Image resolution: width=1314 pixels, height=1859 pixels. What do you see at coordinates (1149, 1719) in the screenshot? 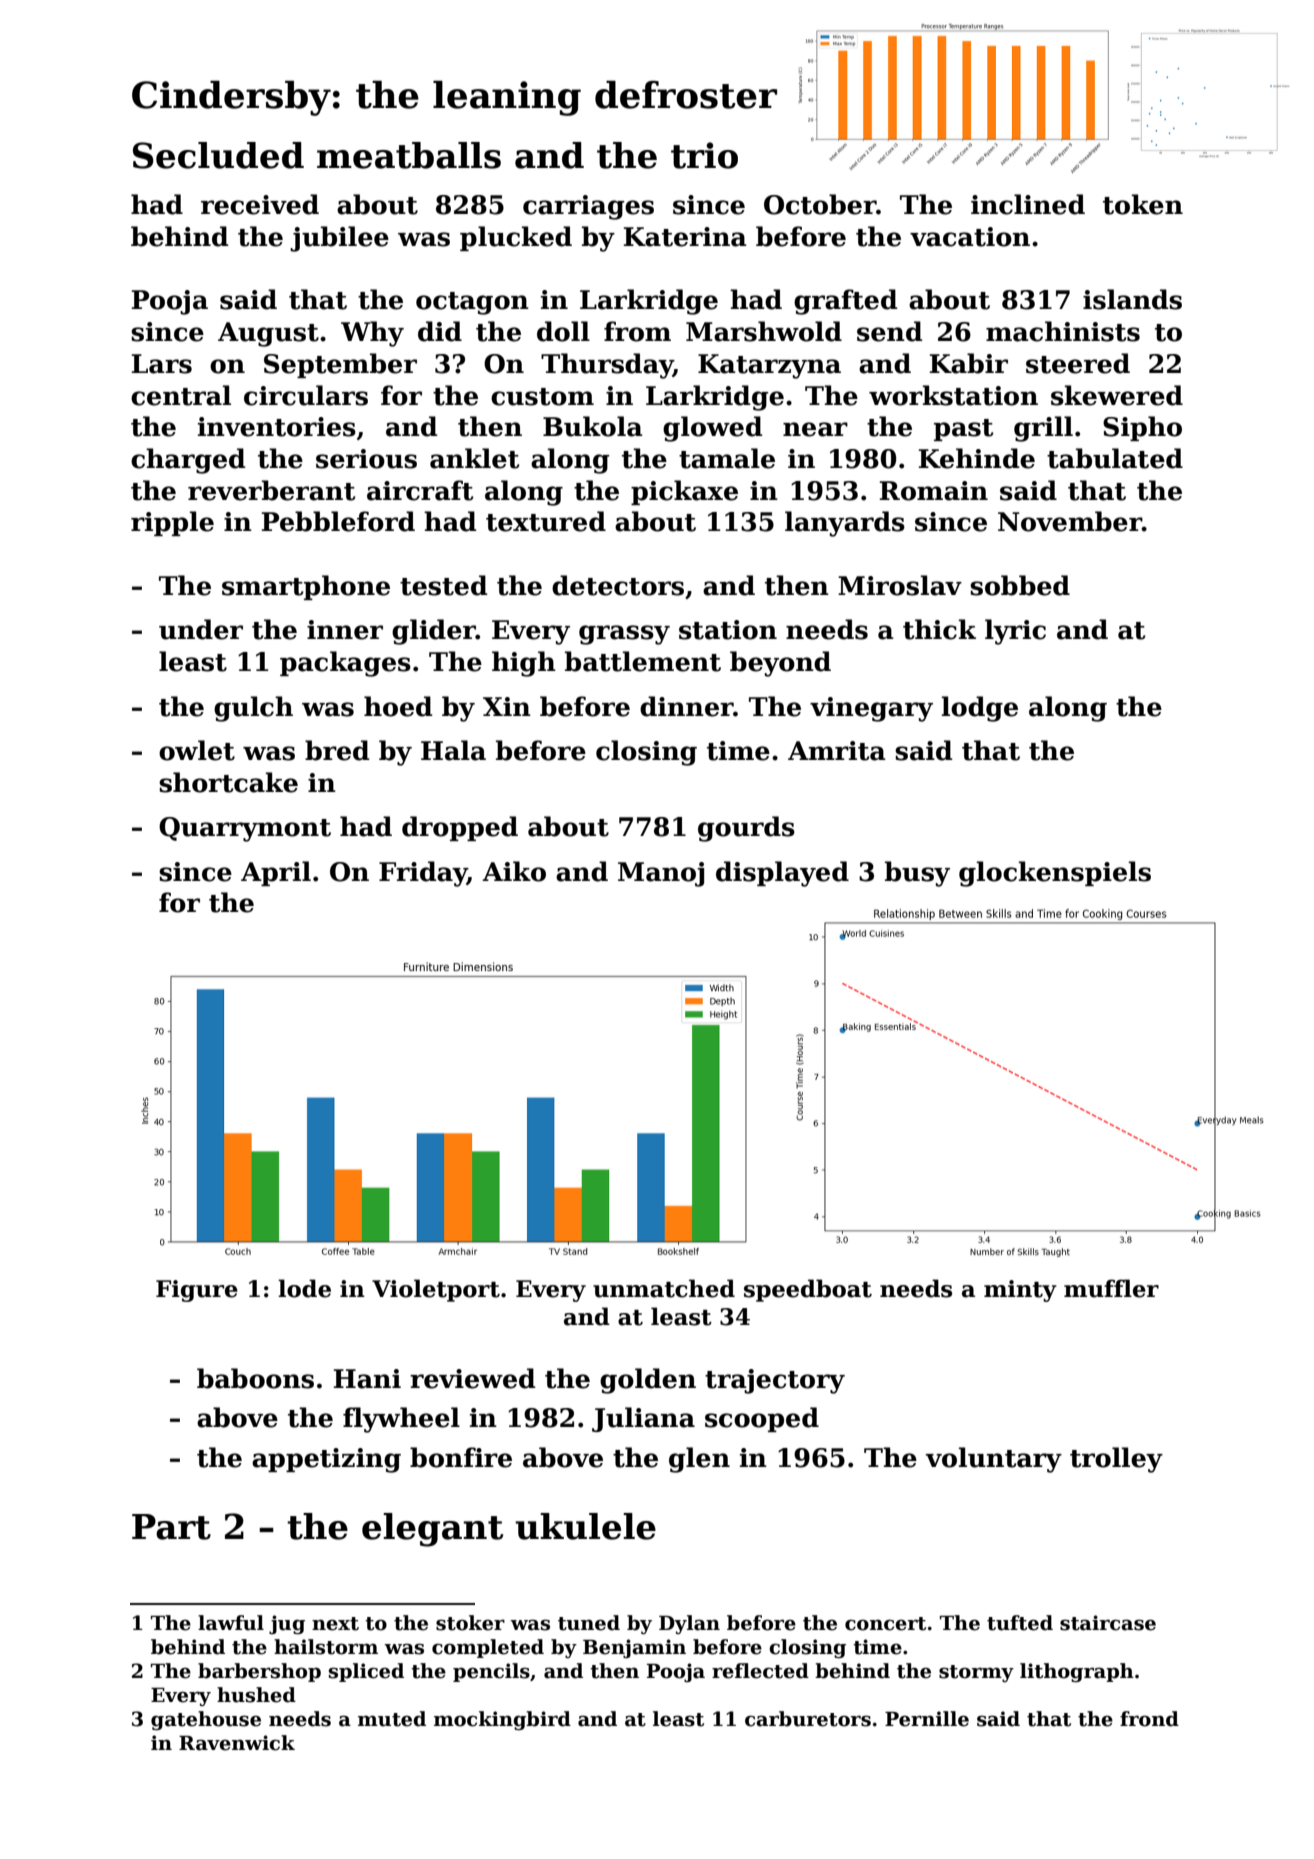
I see `frond` at bounding box center [1149, 1719].
